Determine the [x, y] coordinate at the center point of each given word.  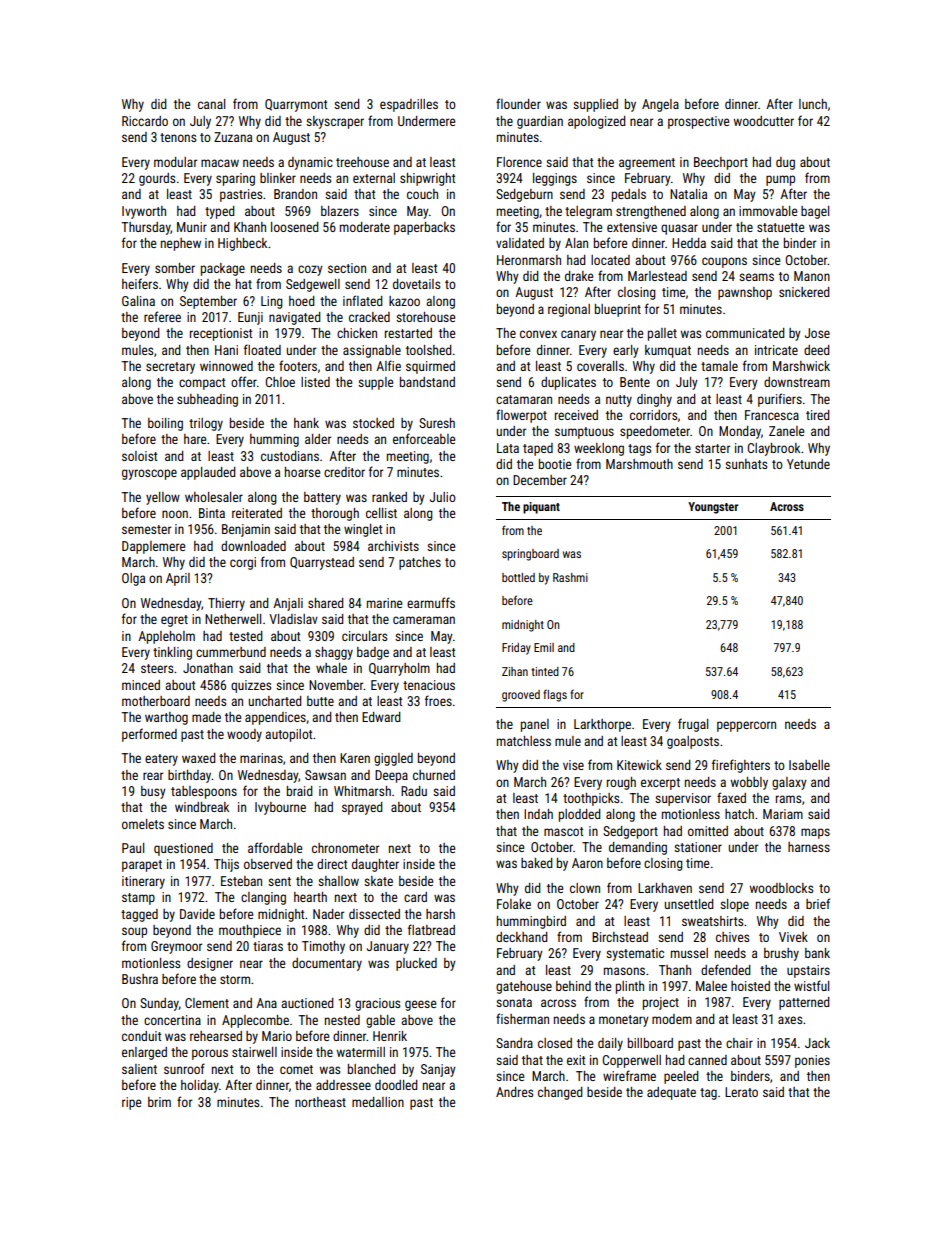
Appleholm [166, 637]
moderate [365, 227]
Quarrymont [296, 105]
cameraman [424, 620]
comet [296, 1069]
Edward [381, 717]
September [208, 302]
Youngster [713, 508]
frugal [693, 725]
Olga [133, 579]
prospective [698, 122]
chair [739, 1043]
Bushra [140, 979]
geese [420, 1005]
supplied [595, 105]
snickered [804, 292]
